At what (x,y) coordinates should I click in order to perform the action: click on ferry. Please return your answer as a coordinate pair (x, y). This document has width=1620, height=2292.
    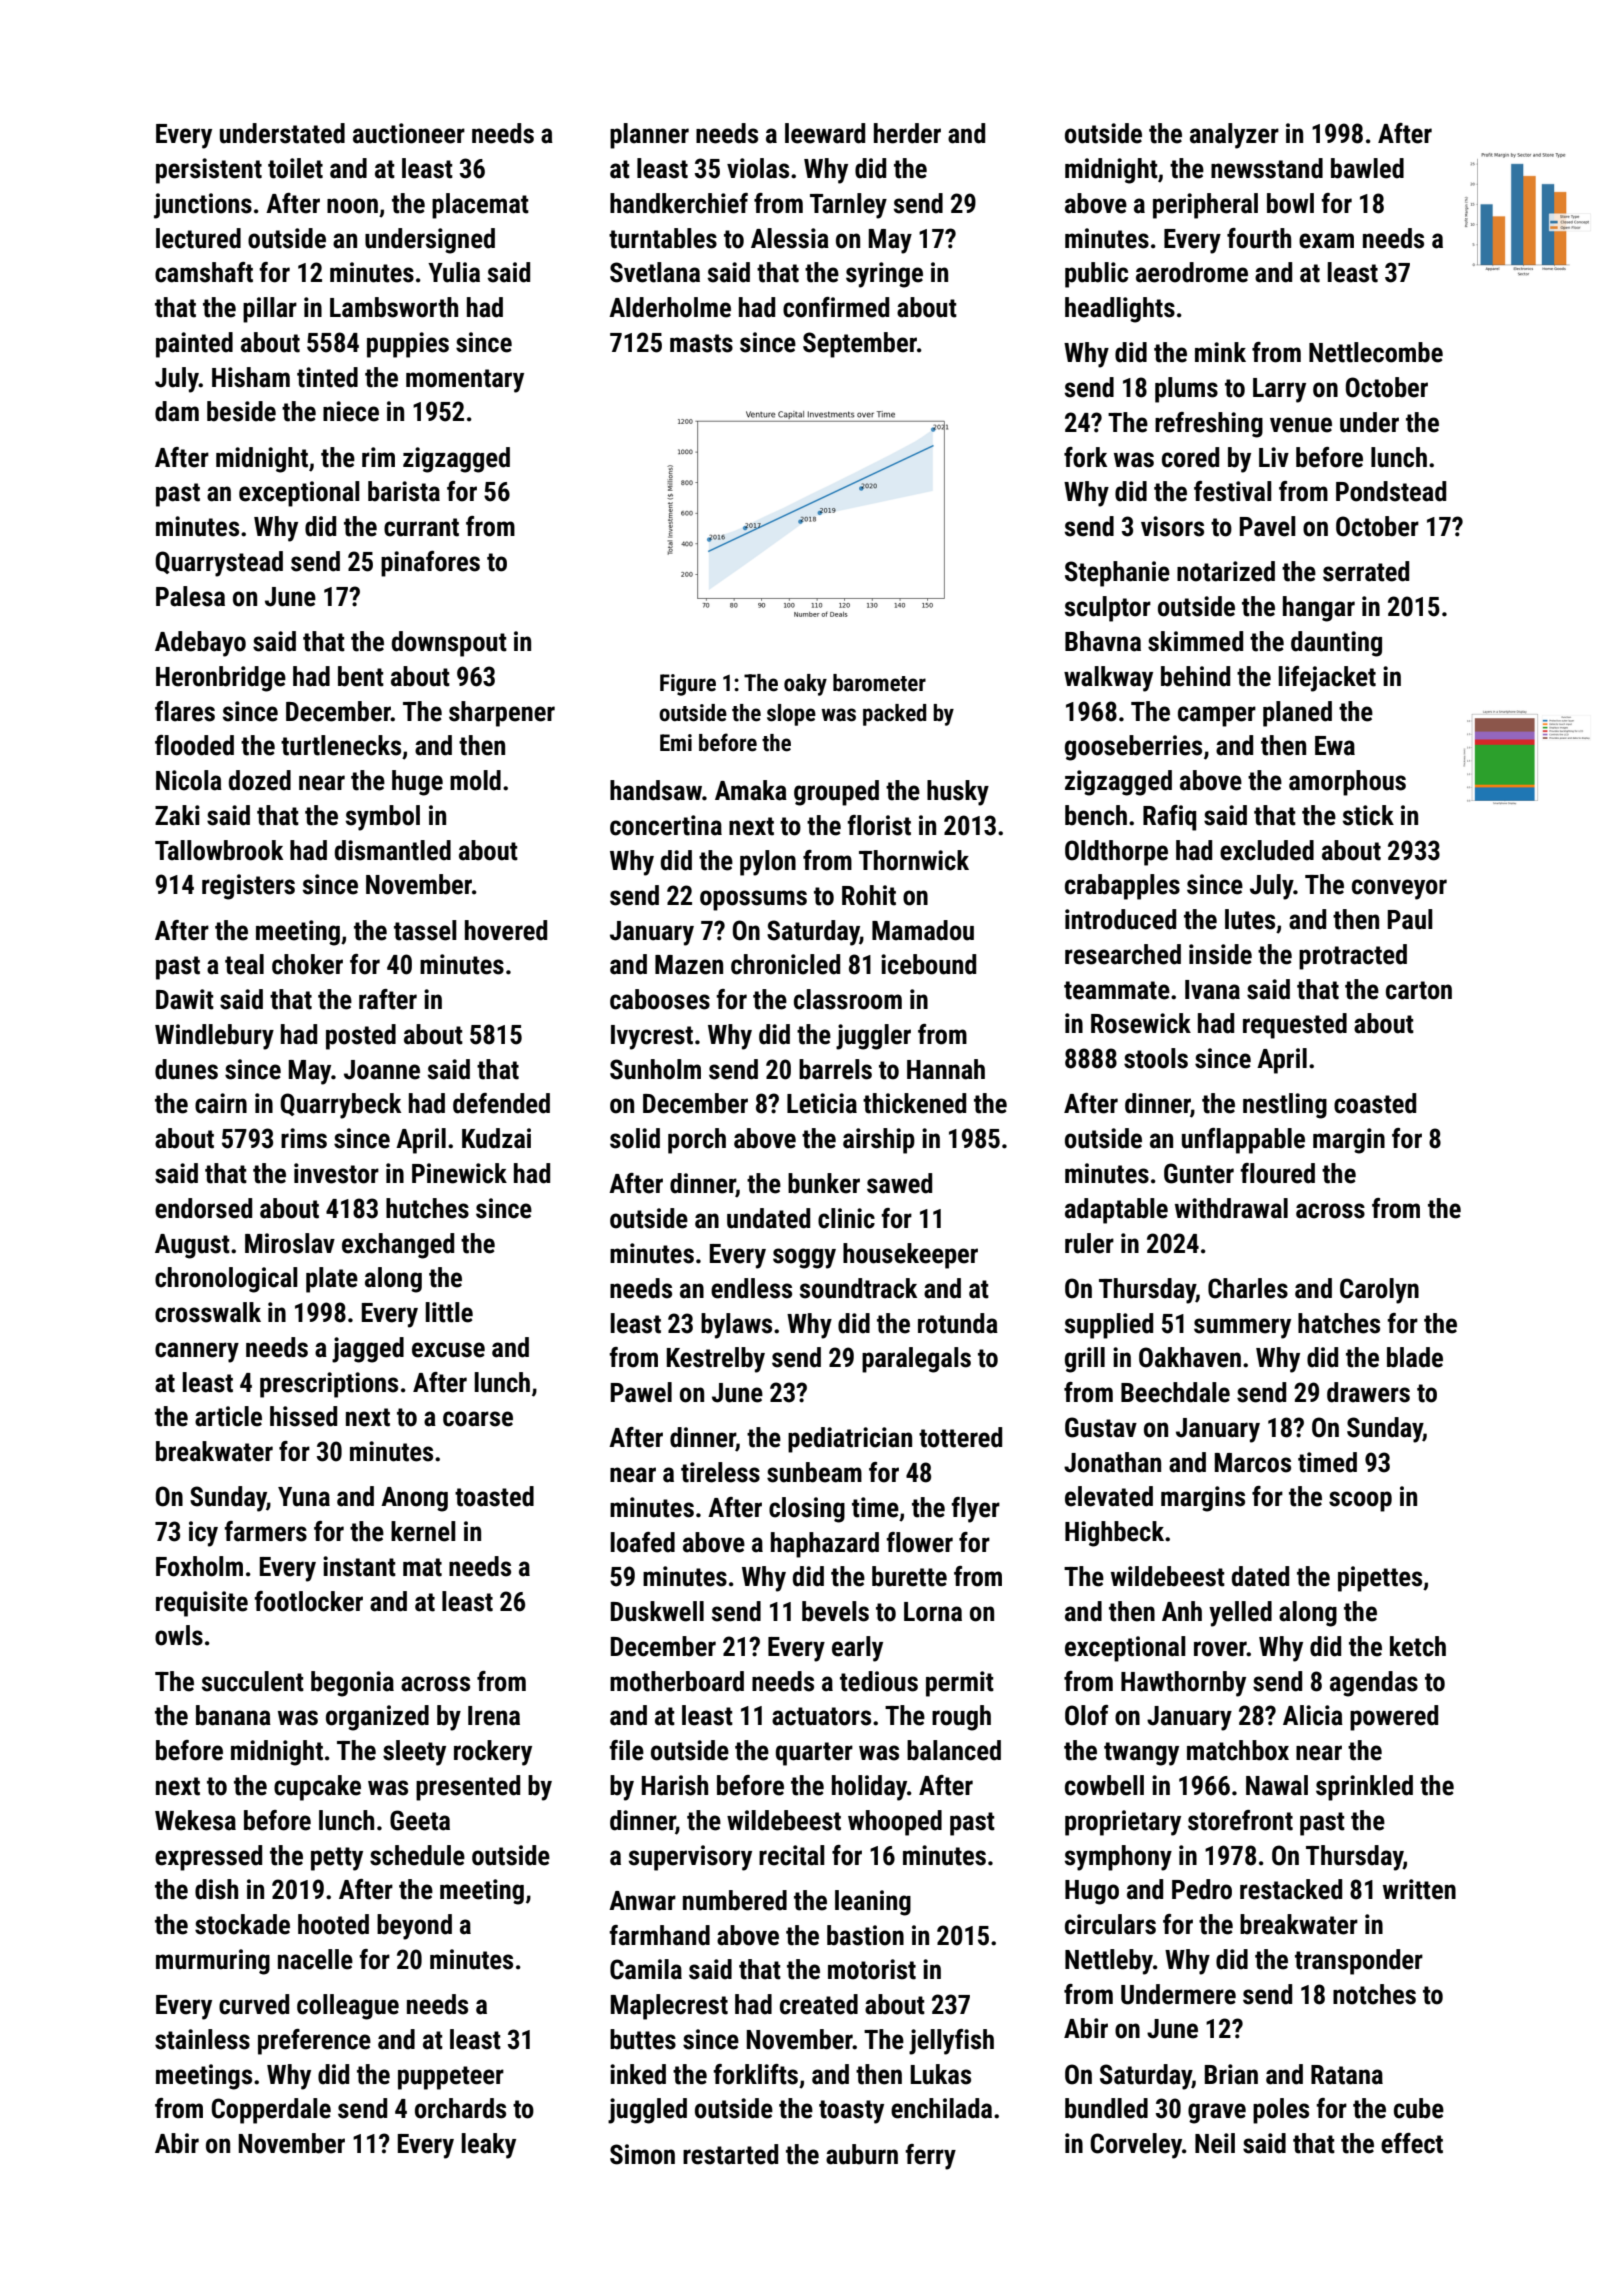
    Looking at the image, I should click on (930, 2157).
